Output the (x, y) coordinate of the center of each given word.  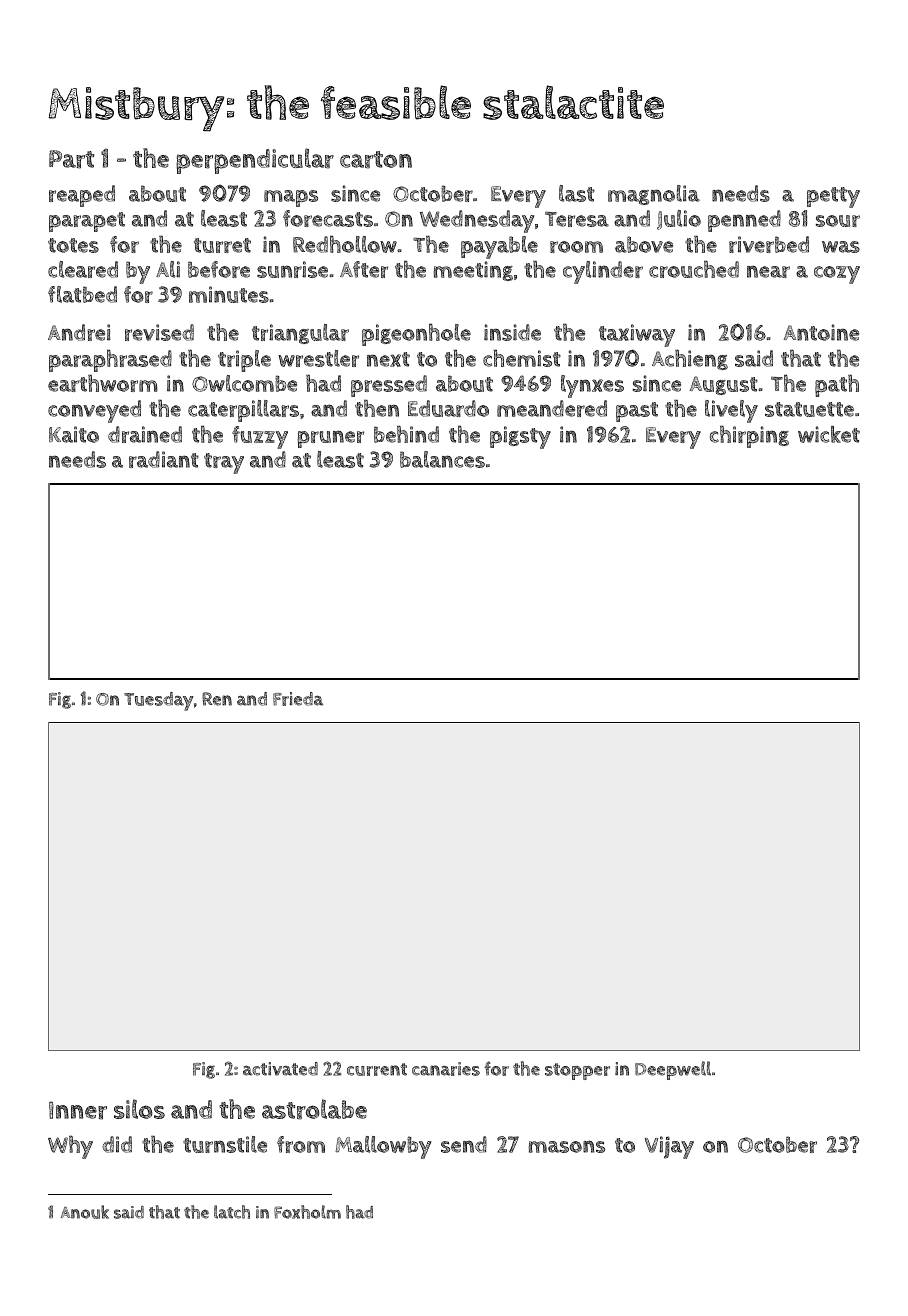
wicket (829, 434)
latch (232, 1212)
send (464, 1144)
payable (499, 247)
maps (291, 198)
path (837, 385)
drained (145, 434)
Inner (78, 1110)
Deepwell (673, 1070)
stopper (577, 1071)
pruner (331, 439)
